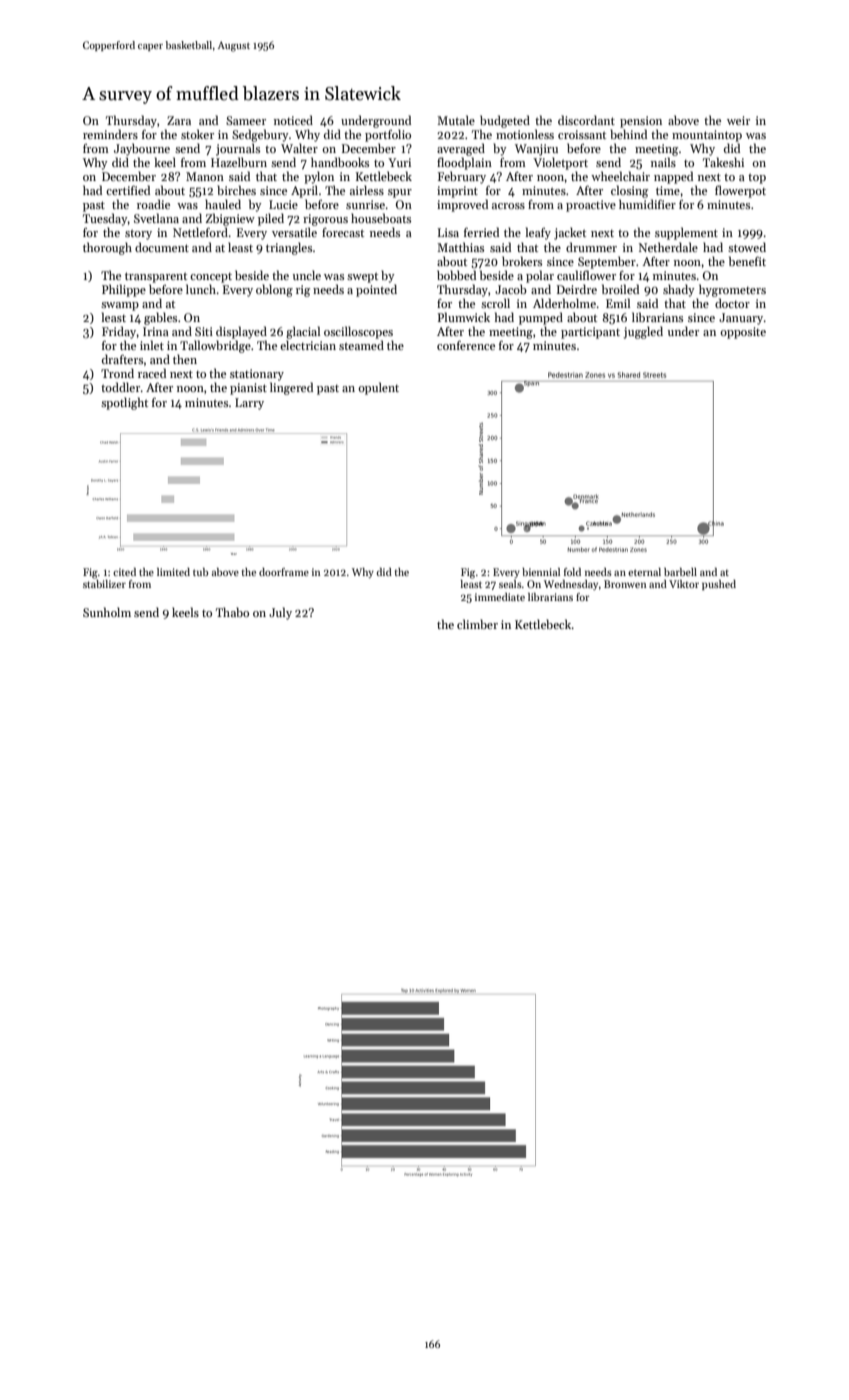 This document has width=849, height=1400. Describe the element at coordinates (107, 248) in the document. I see `thorough` at that location.
